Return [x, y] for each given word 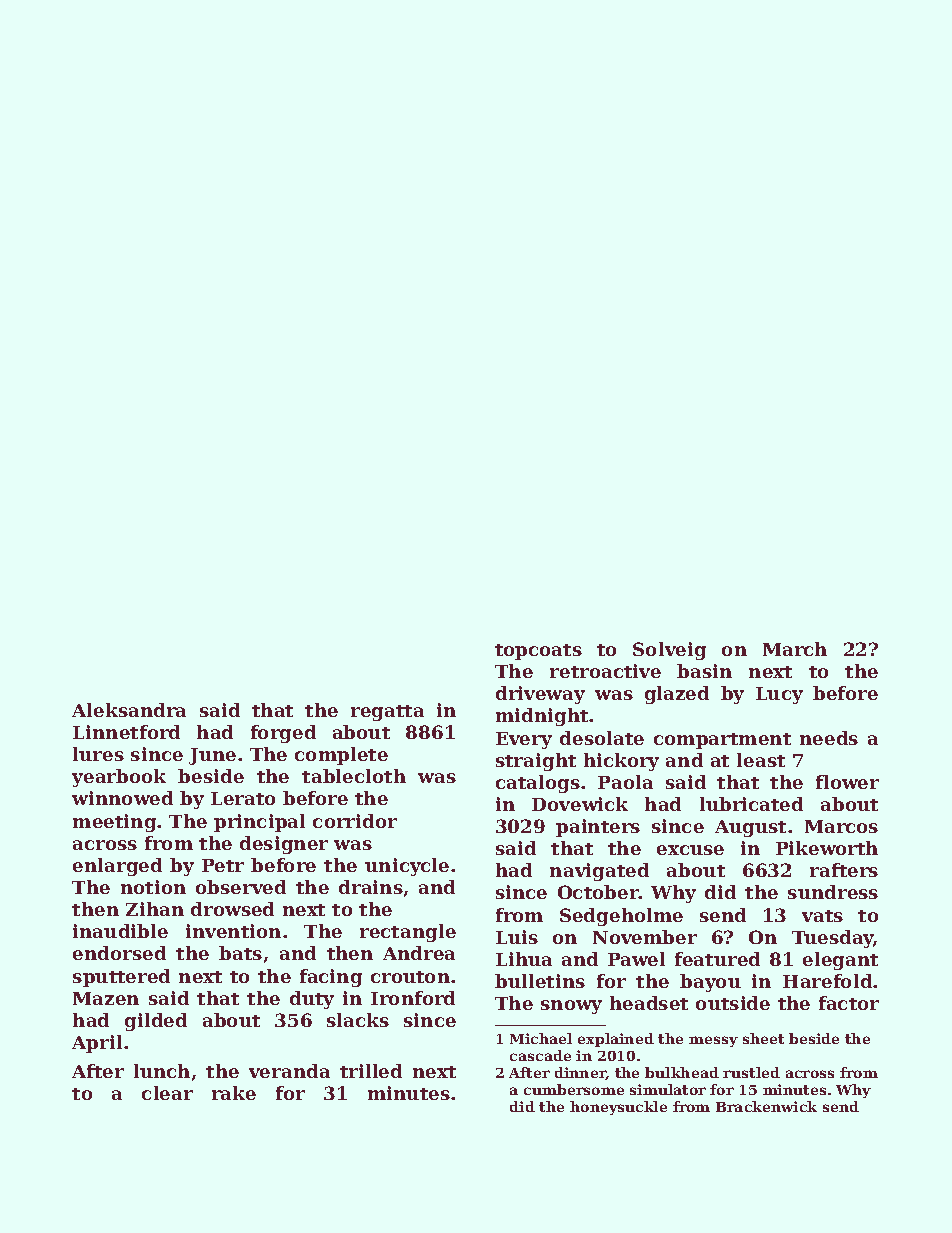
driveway [540, 695]
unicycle [407, 867]
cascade [540, 1055]
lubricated [751, 804]
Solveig [669, 651]
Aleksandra [129, 710]
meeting [114, 823]
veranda [289, 1071]
